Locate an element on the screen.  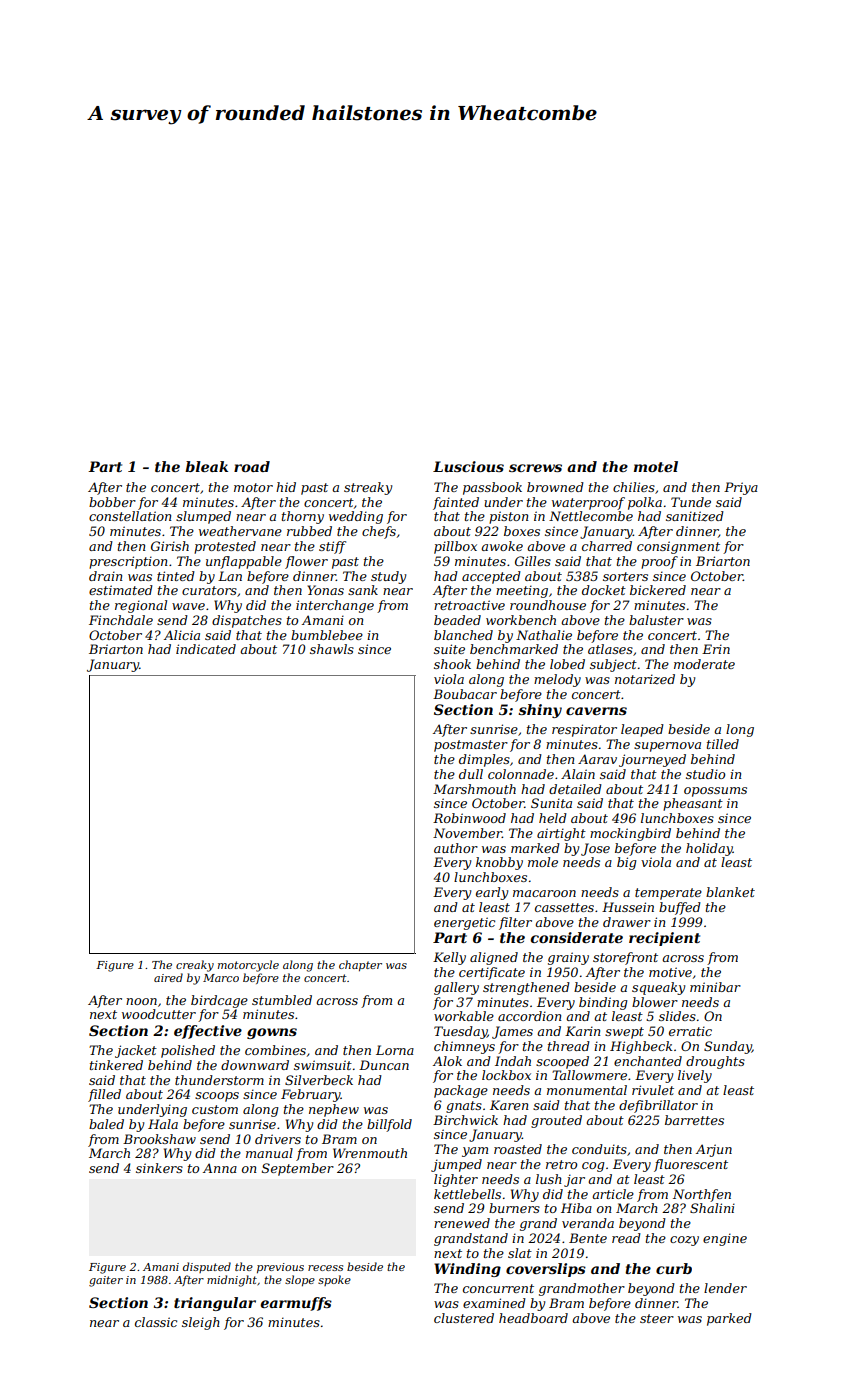
classic is located at coordinates (156, 1322).
